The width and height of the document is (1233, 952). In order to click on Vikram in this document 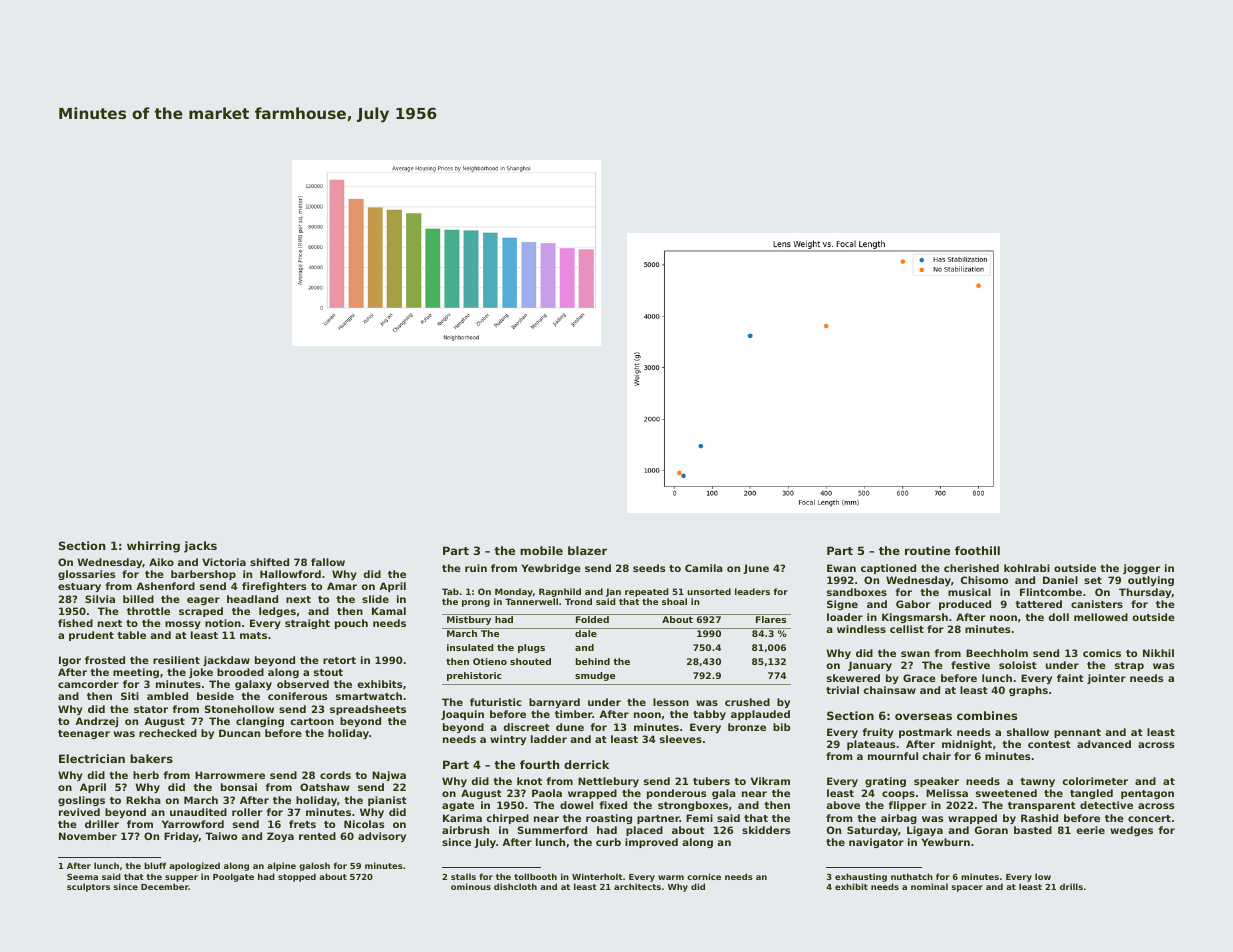, I will do `click(770, 781)`.
